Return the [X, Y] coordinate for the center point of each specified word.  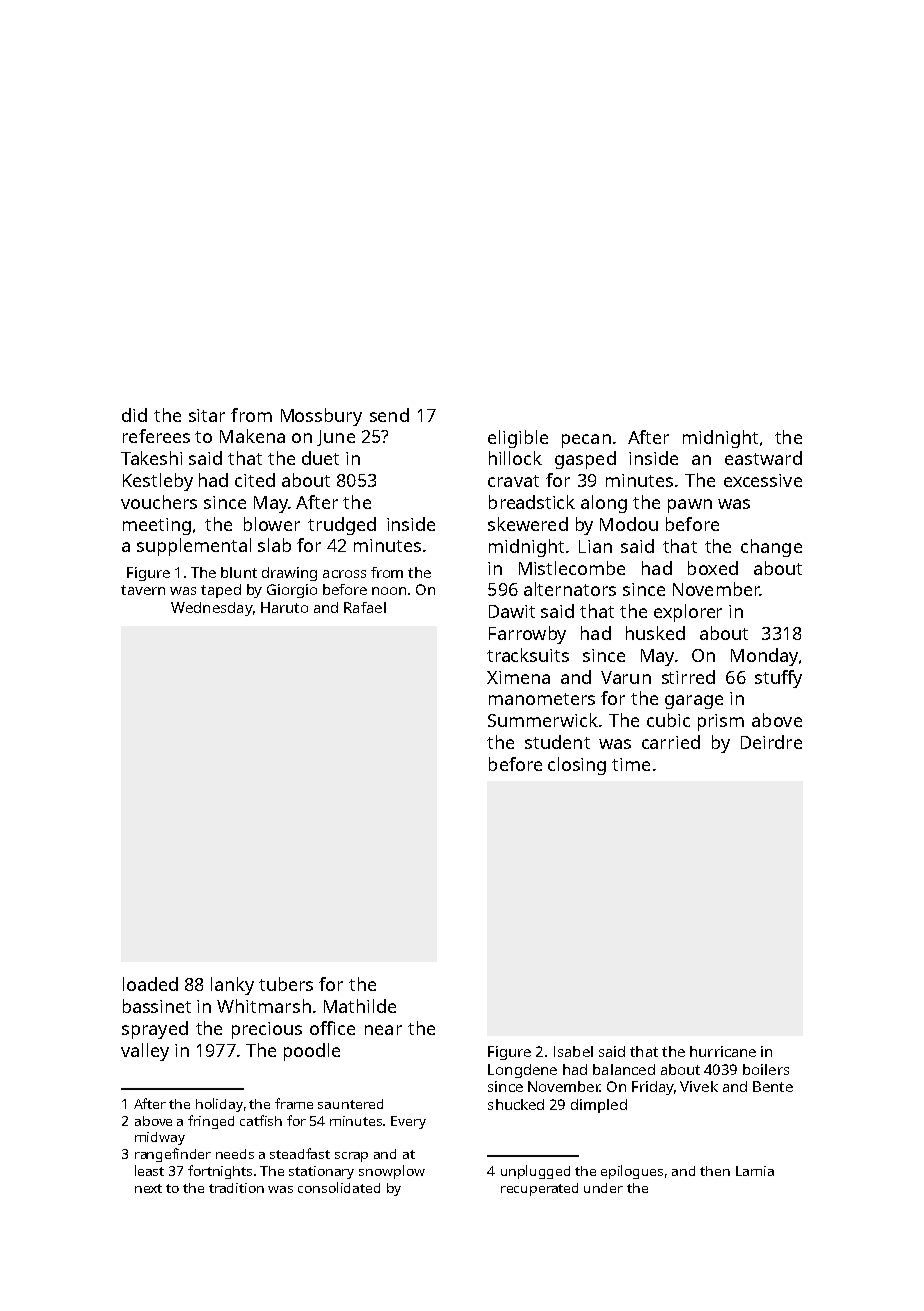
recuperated [539, 1189]
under [603, 1188]
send [389, 415]
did [134, 415]
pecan [586, 441]
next [148, 1188]
